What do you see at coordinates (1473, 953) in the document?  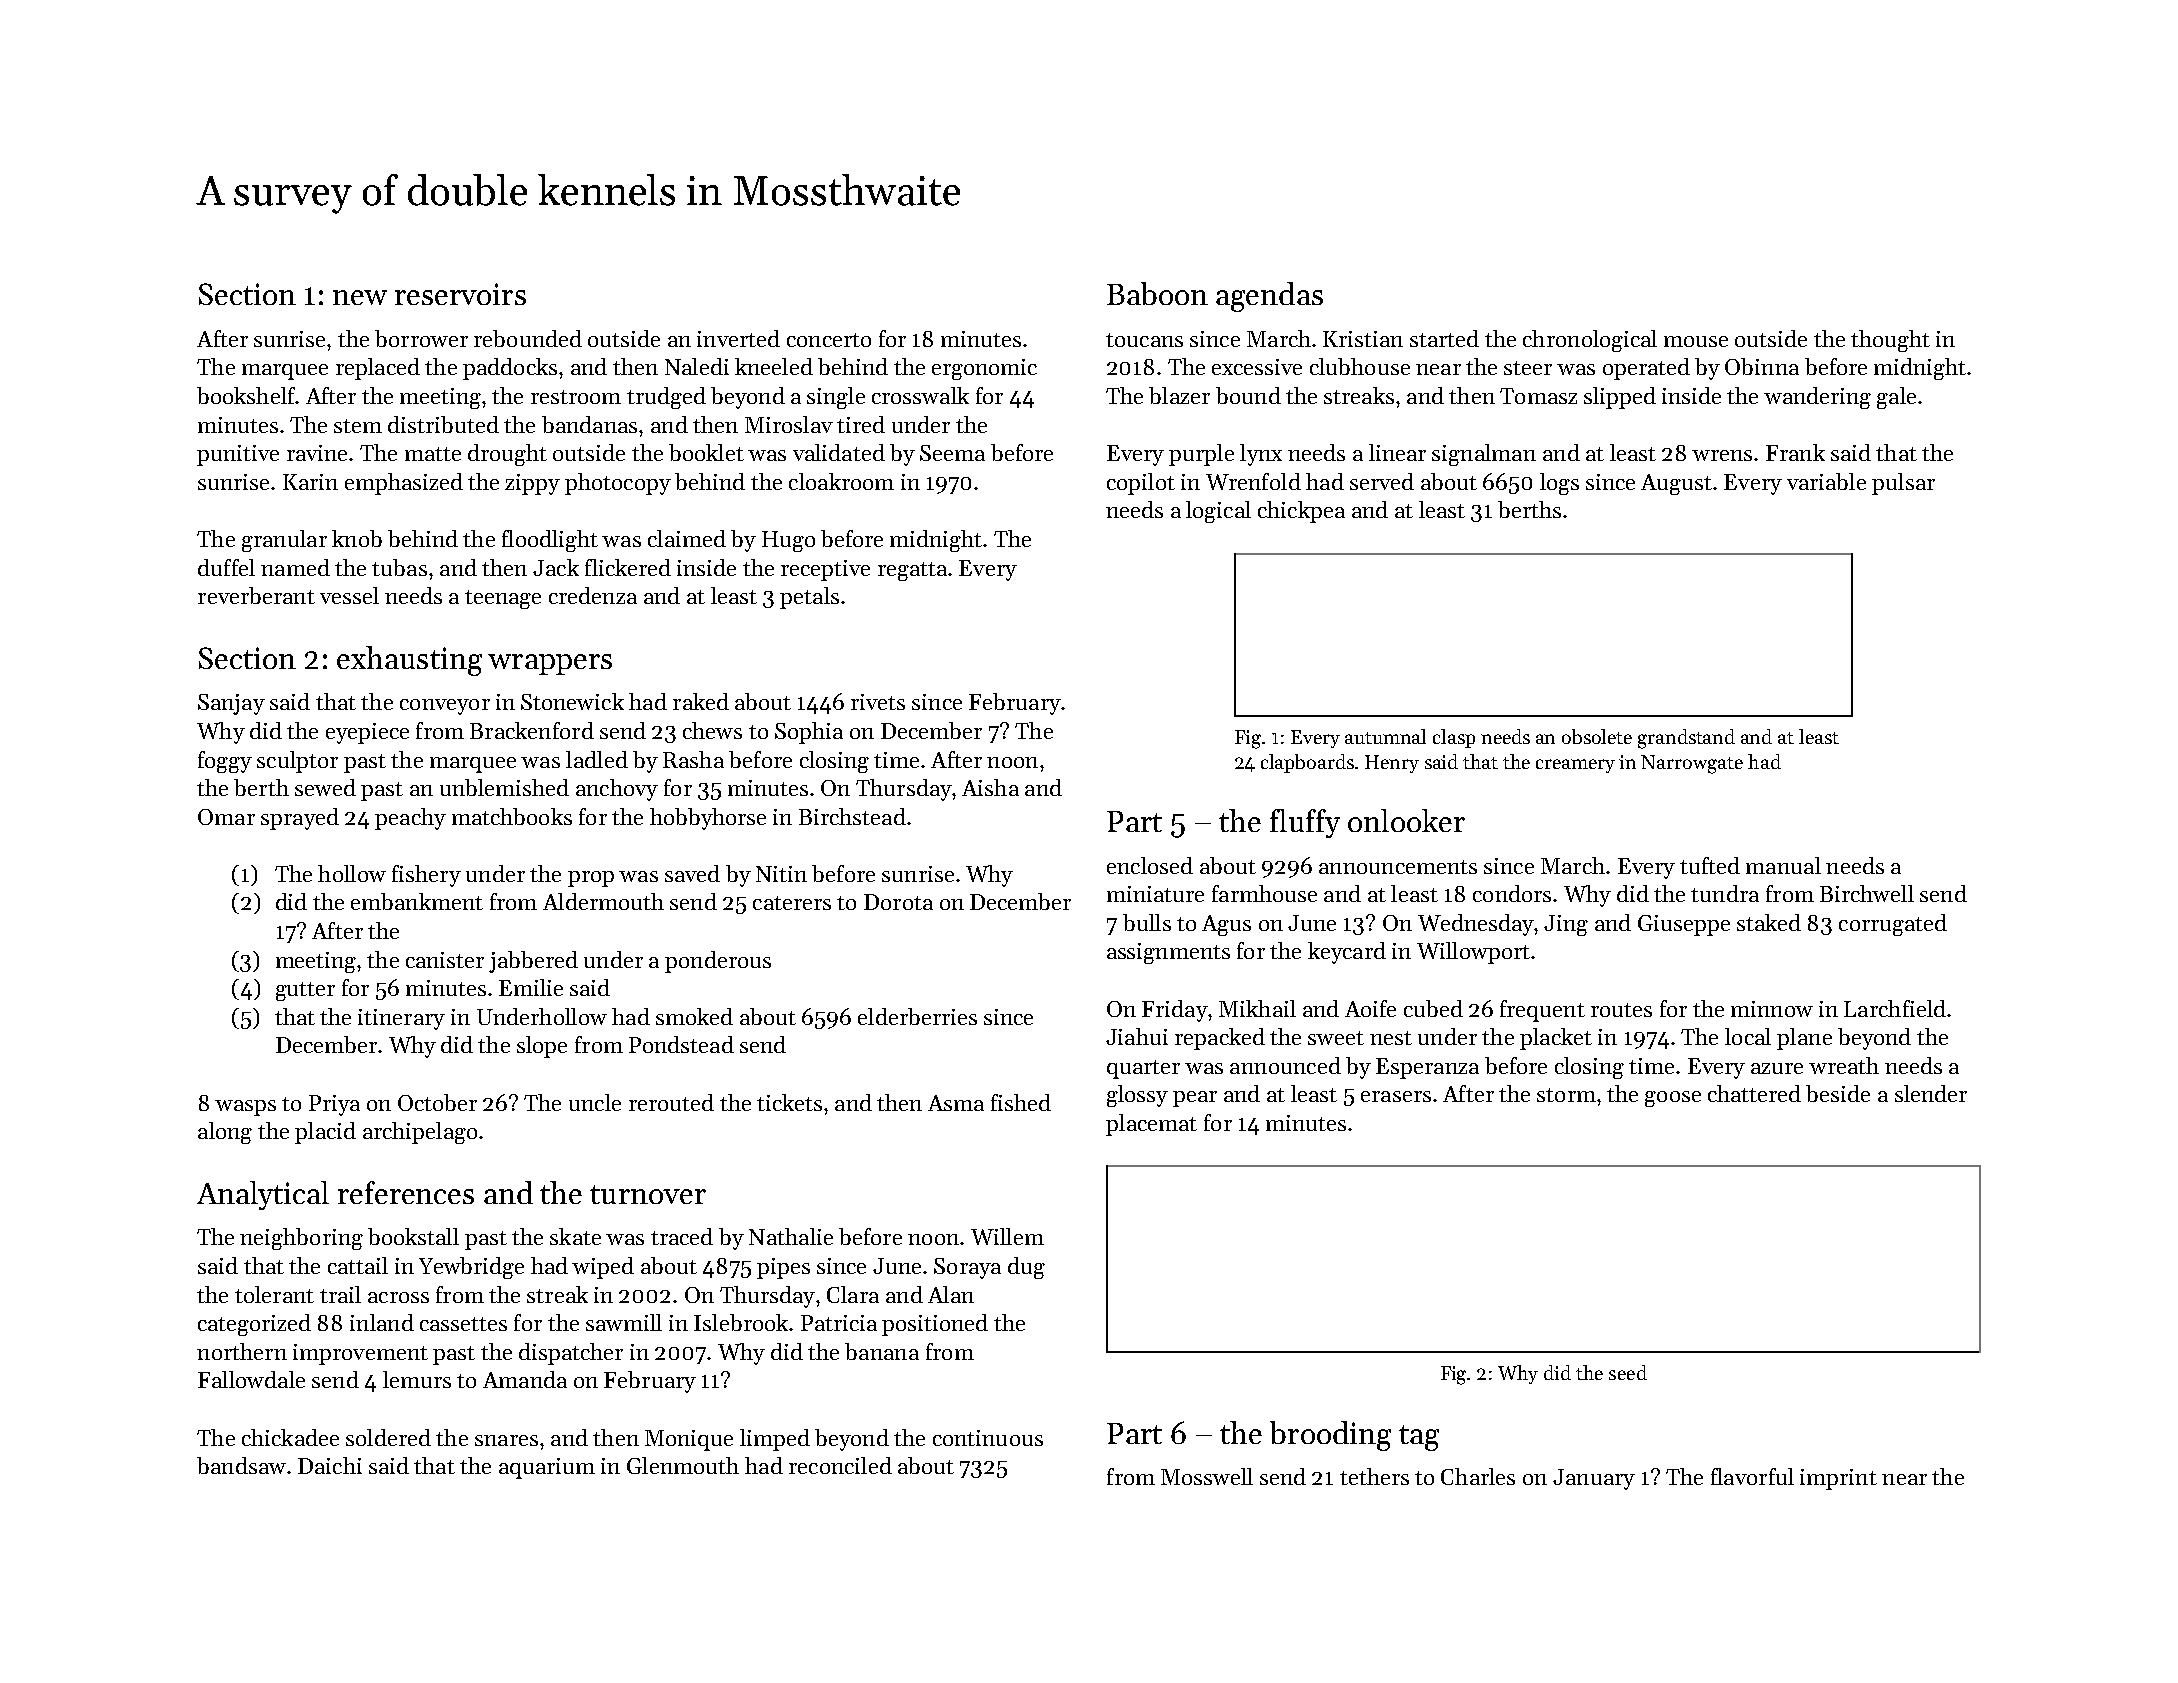 I see `Willowport` at bounding box center [1473, 953].
